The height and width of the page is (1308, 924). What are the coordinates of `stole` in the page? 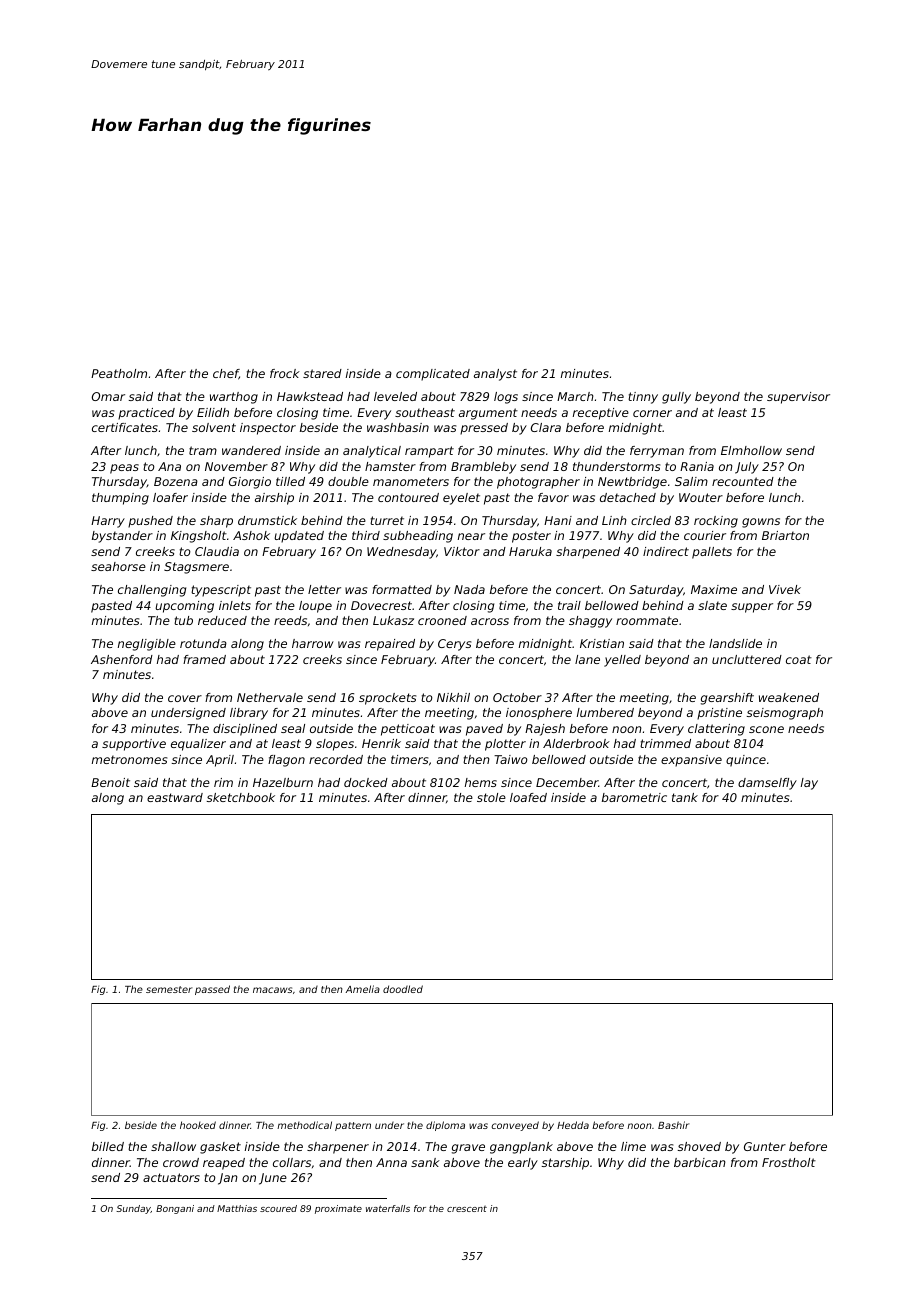 It's located at (491, 797).
